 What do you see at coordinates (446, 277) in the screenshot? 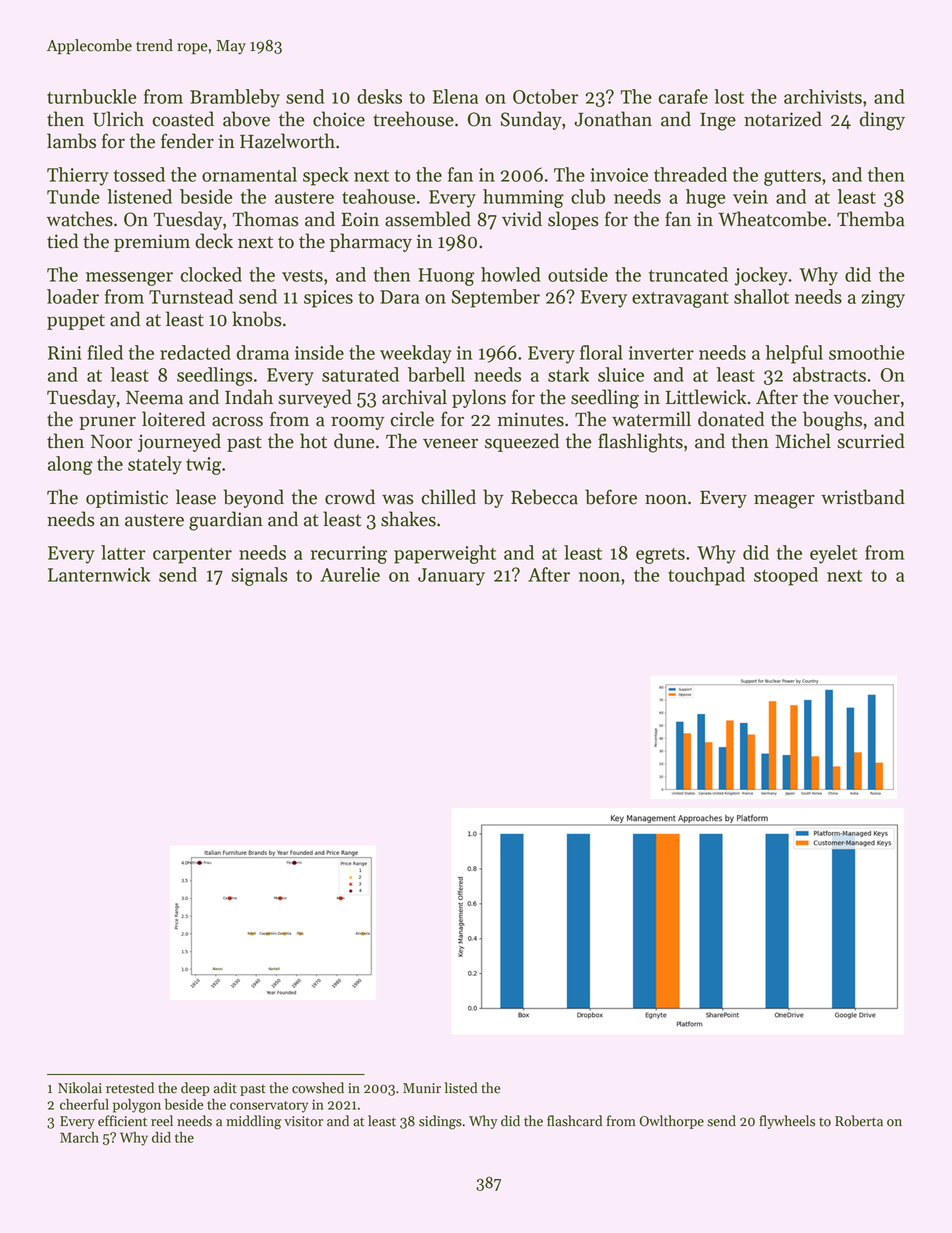
I see `Huong` at bounding box center [446, 277].
